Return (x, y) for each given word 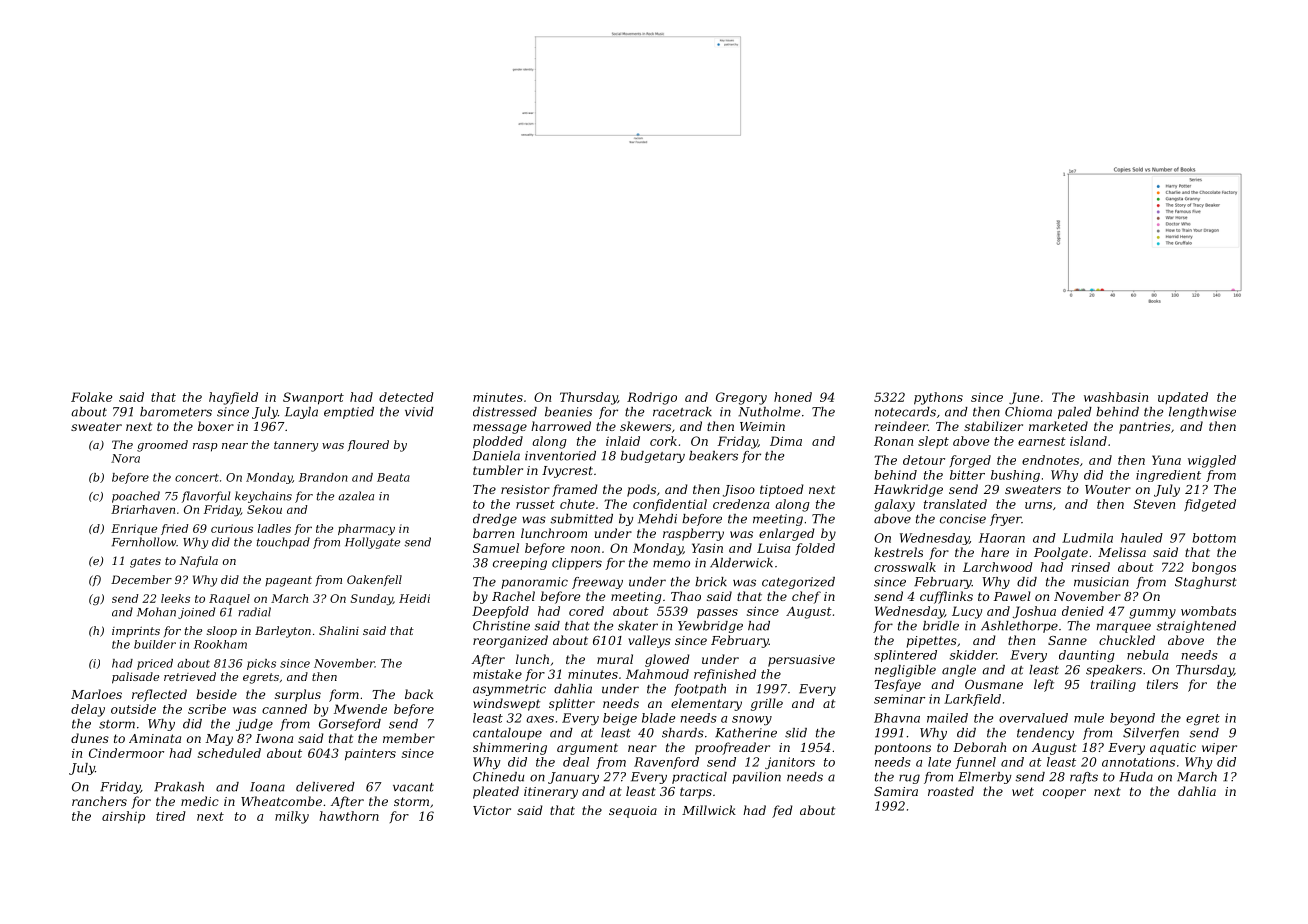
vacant (413, 787)
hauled (1142, 538)
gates (145, 562)
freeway (597, 583)
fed (782, 811)
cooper (1064, 794)
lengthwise (1202, 413)
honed (793, 397)
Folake (91, 397)
